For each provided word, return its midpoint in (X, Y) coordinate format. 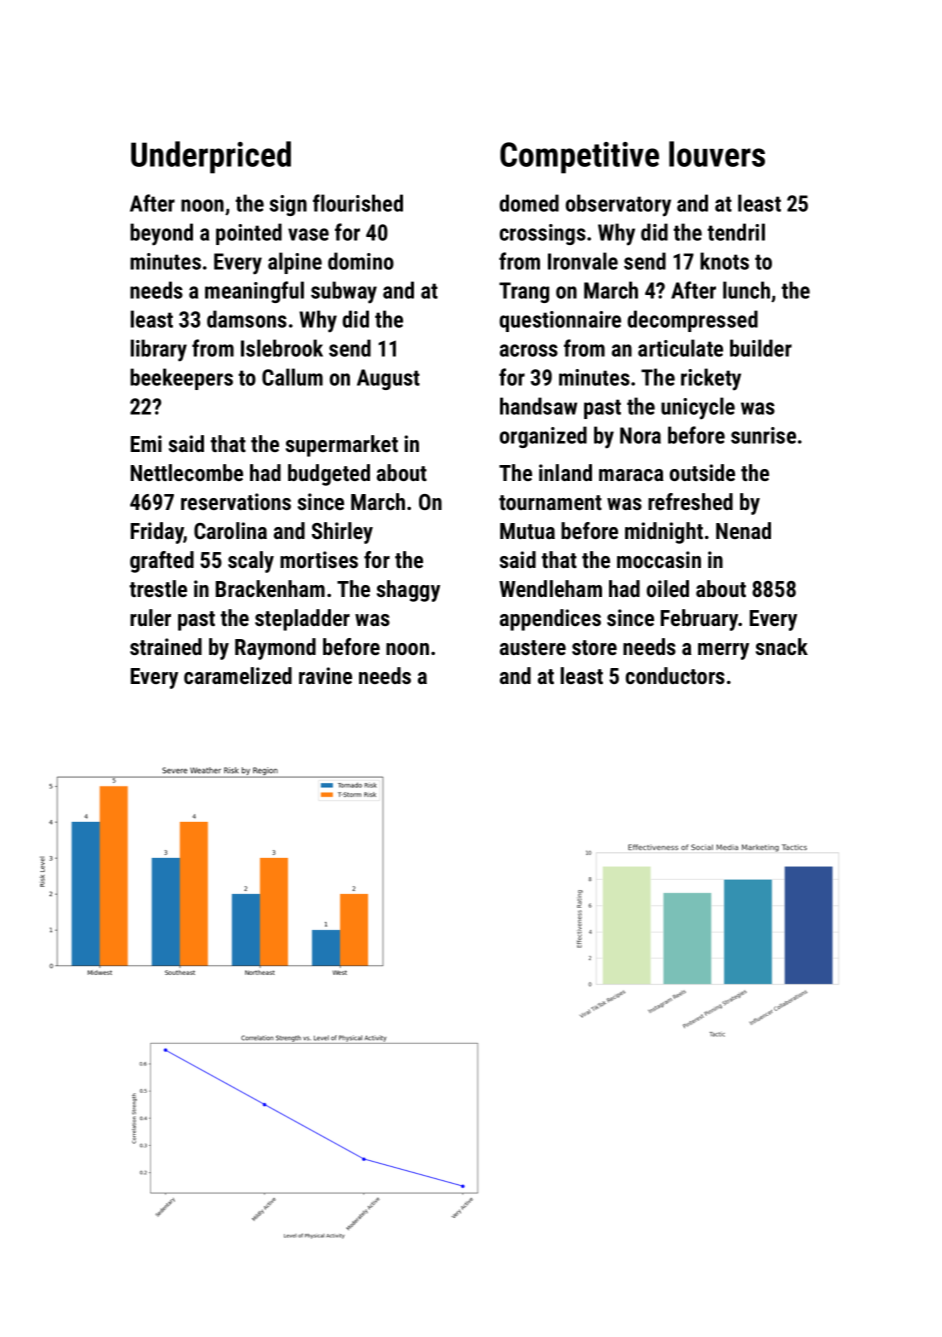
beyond (161, 234)
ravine (325, 675)
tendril (736, 232)
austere (533, 647)
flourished (358, 203)
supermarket (342, 446)
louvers (717, 154)
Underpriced (211, 157)
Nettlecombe (187, 472)
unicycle (698, 408)
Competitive (579, 158)
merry (723, 651)
